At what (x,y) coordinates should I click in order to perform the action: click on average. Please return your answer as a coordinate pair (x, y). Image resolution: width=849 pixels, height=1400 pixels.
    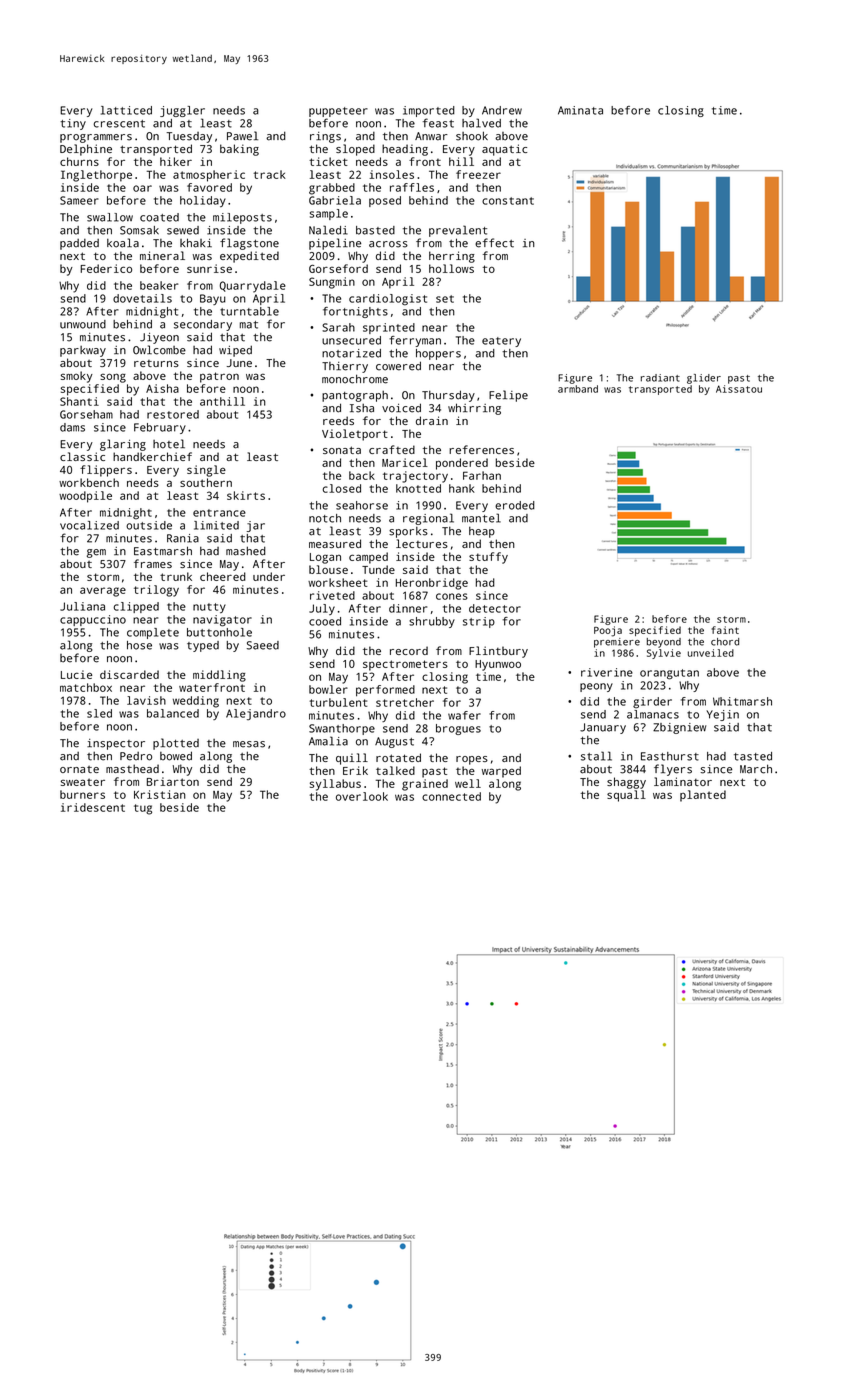
    Looking at the image, I should click on (103, 592).
